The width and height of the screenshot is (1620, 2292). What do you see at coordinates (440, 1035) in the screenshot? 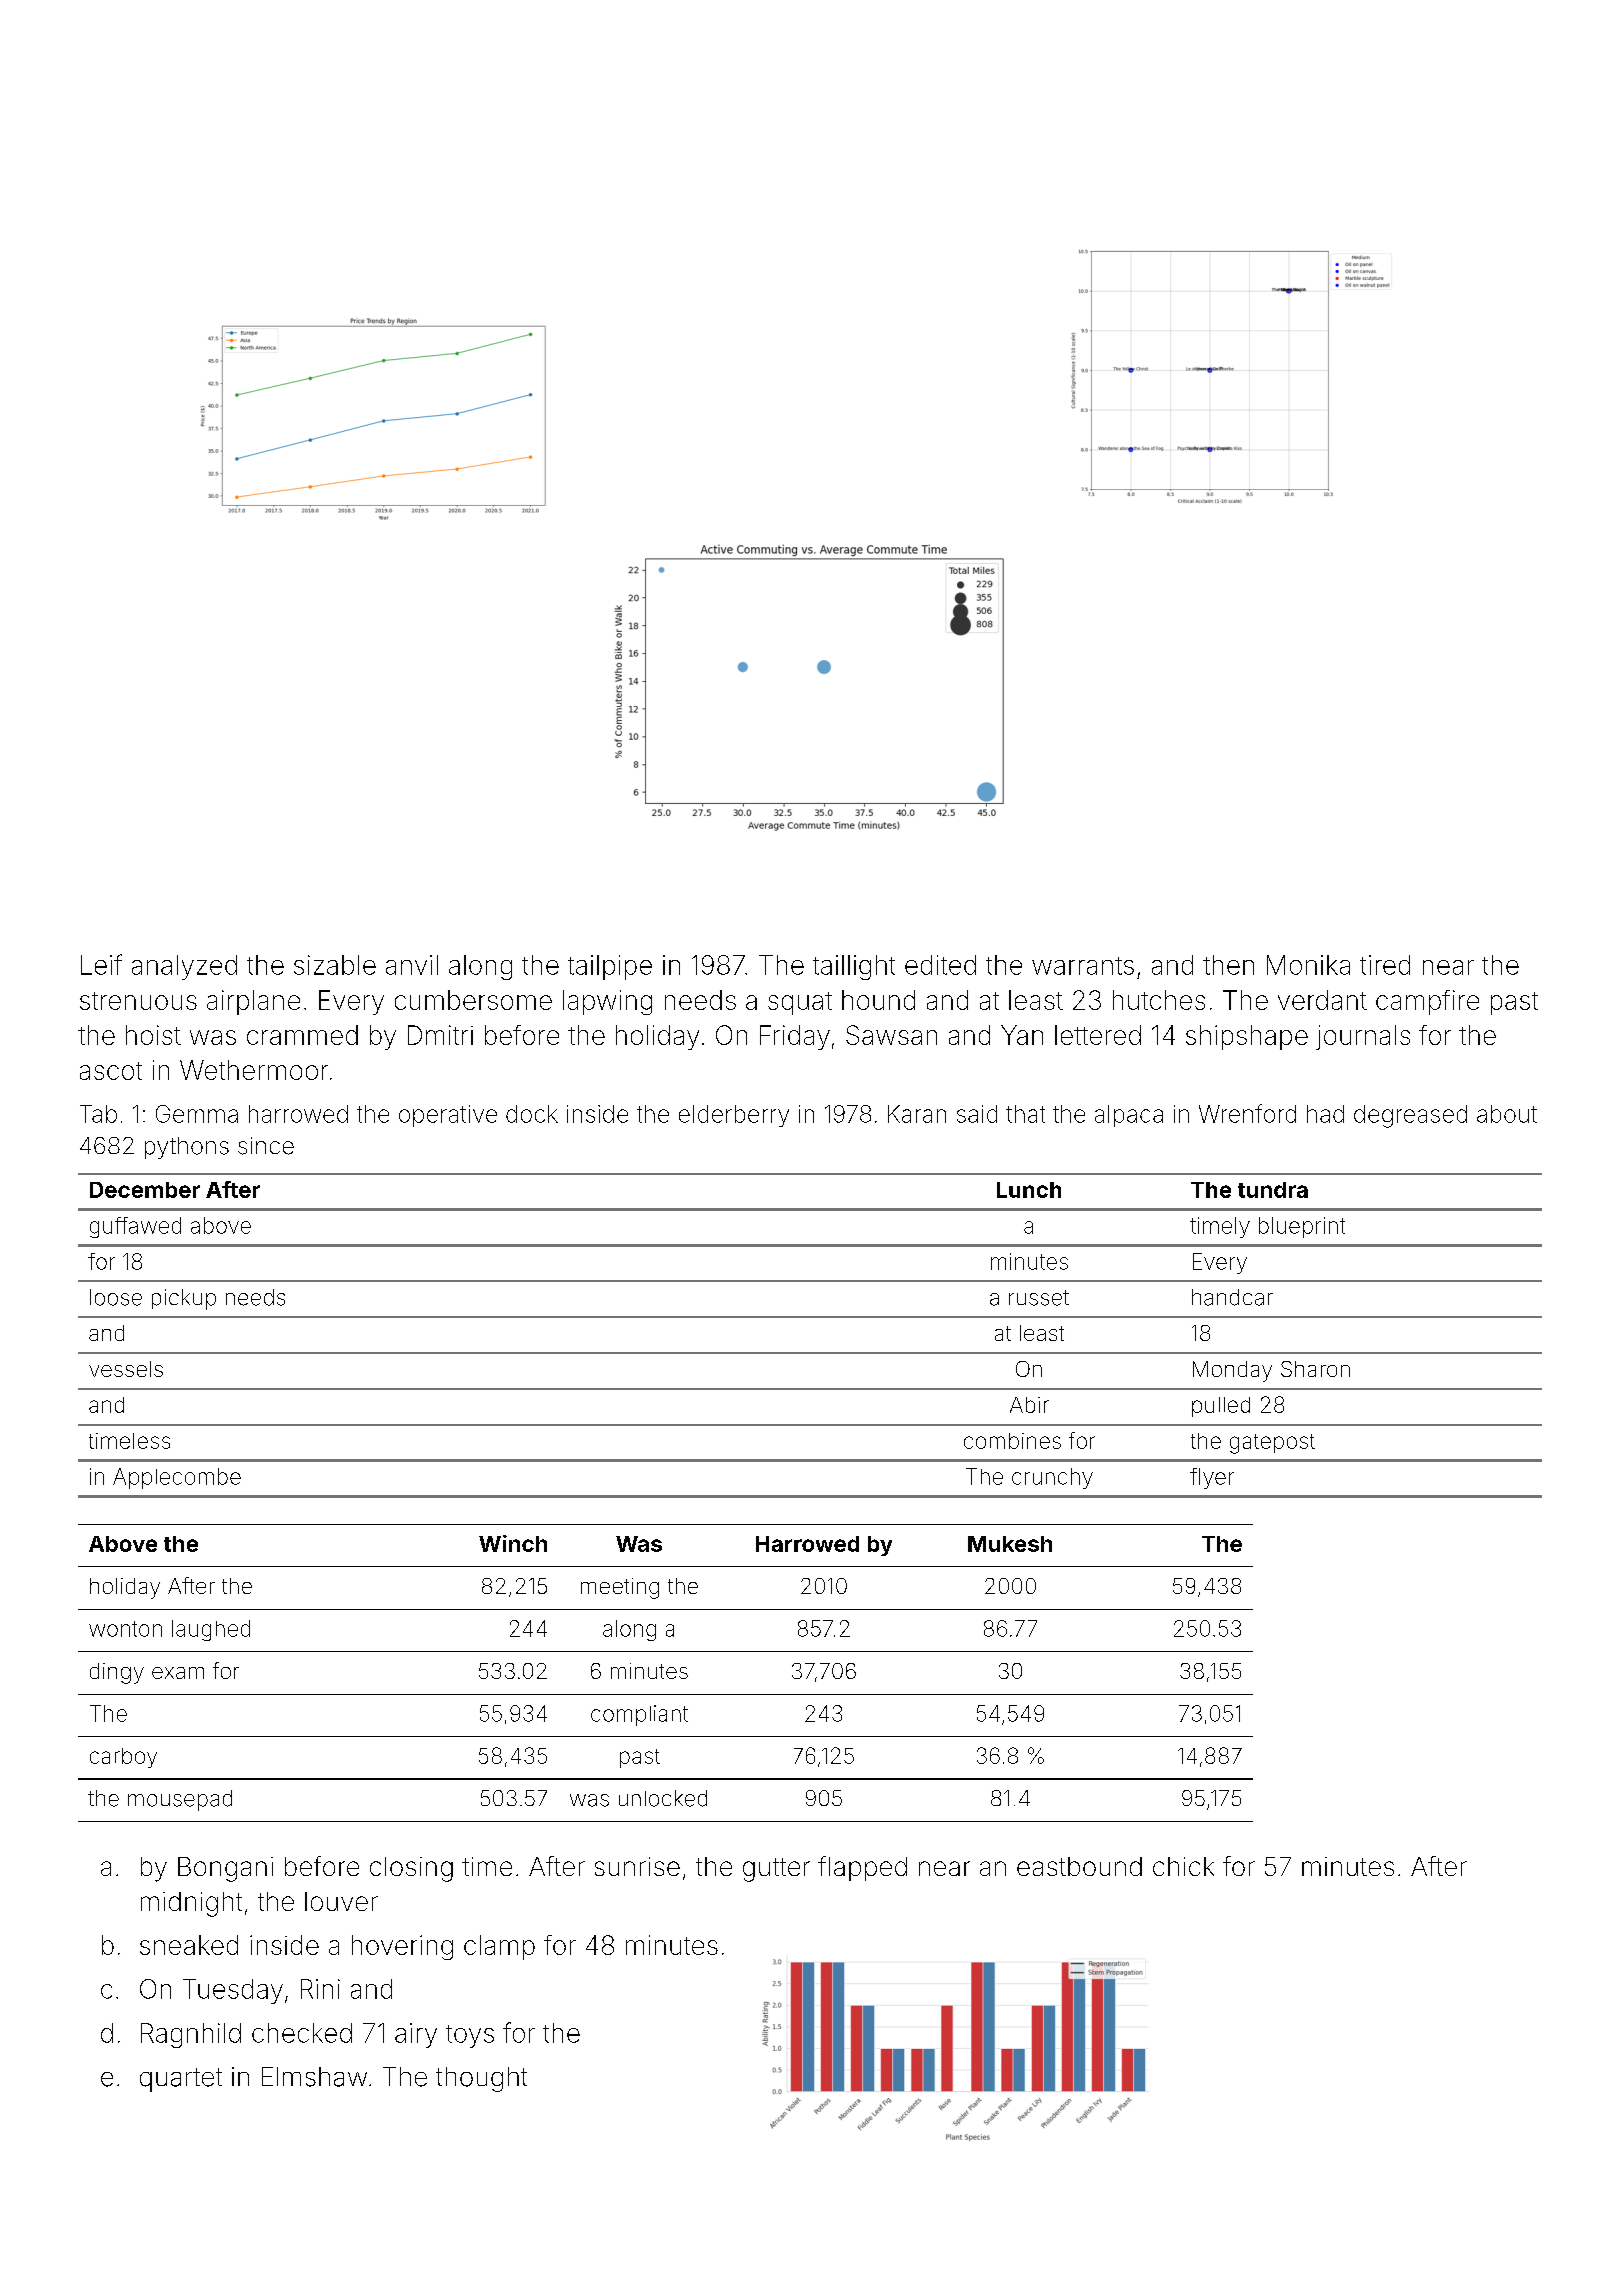
I see `Dmitri` at bounding box center [440, 1035].
